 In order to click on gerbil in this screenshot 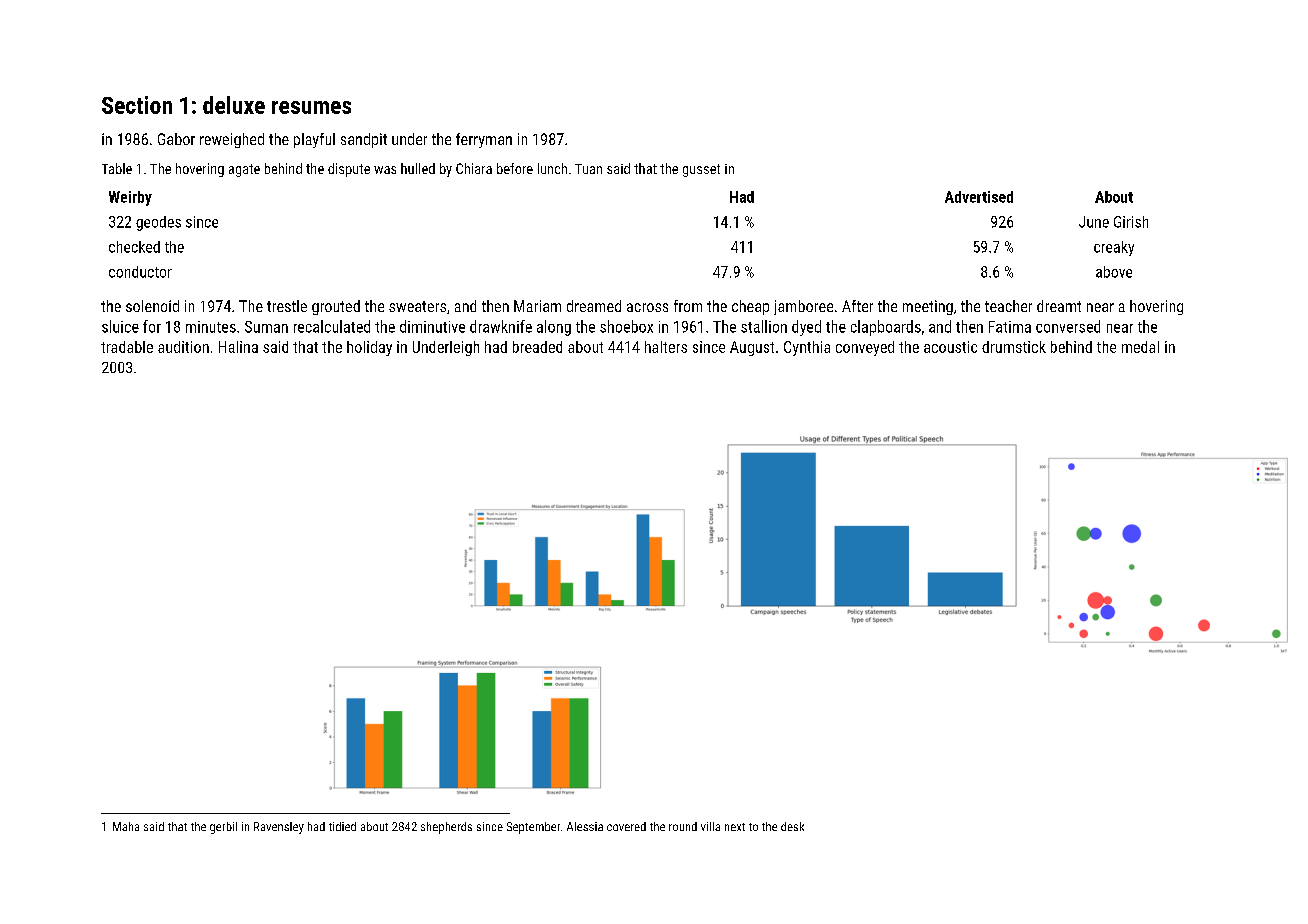, I will do `click(223, 828)`.
